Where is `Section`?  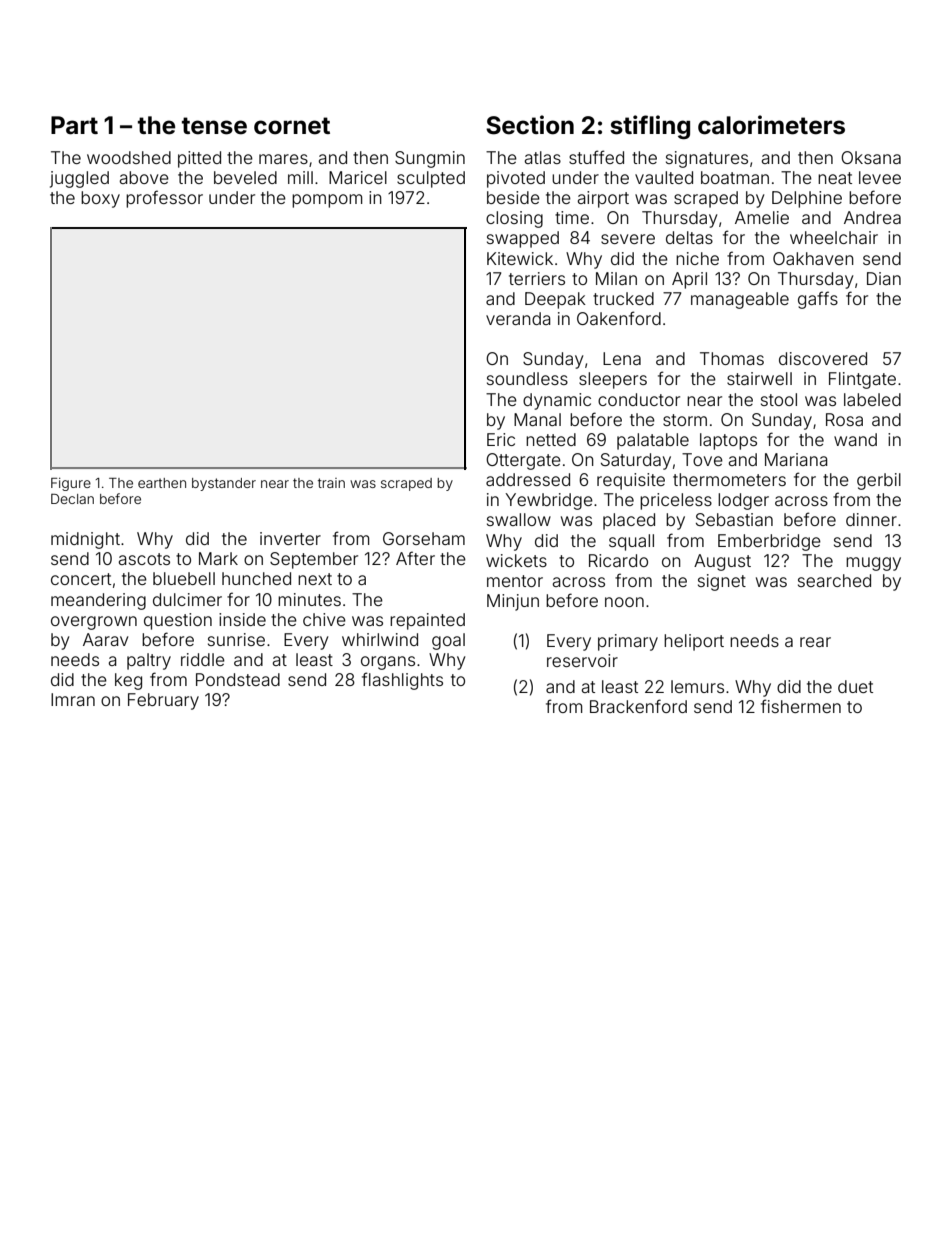
Section is located at coordinates (530, 125).
